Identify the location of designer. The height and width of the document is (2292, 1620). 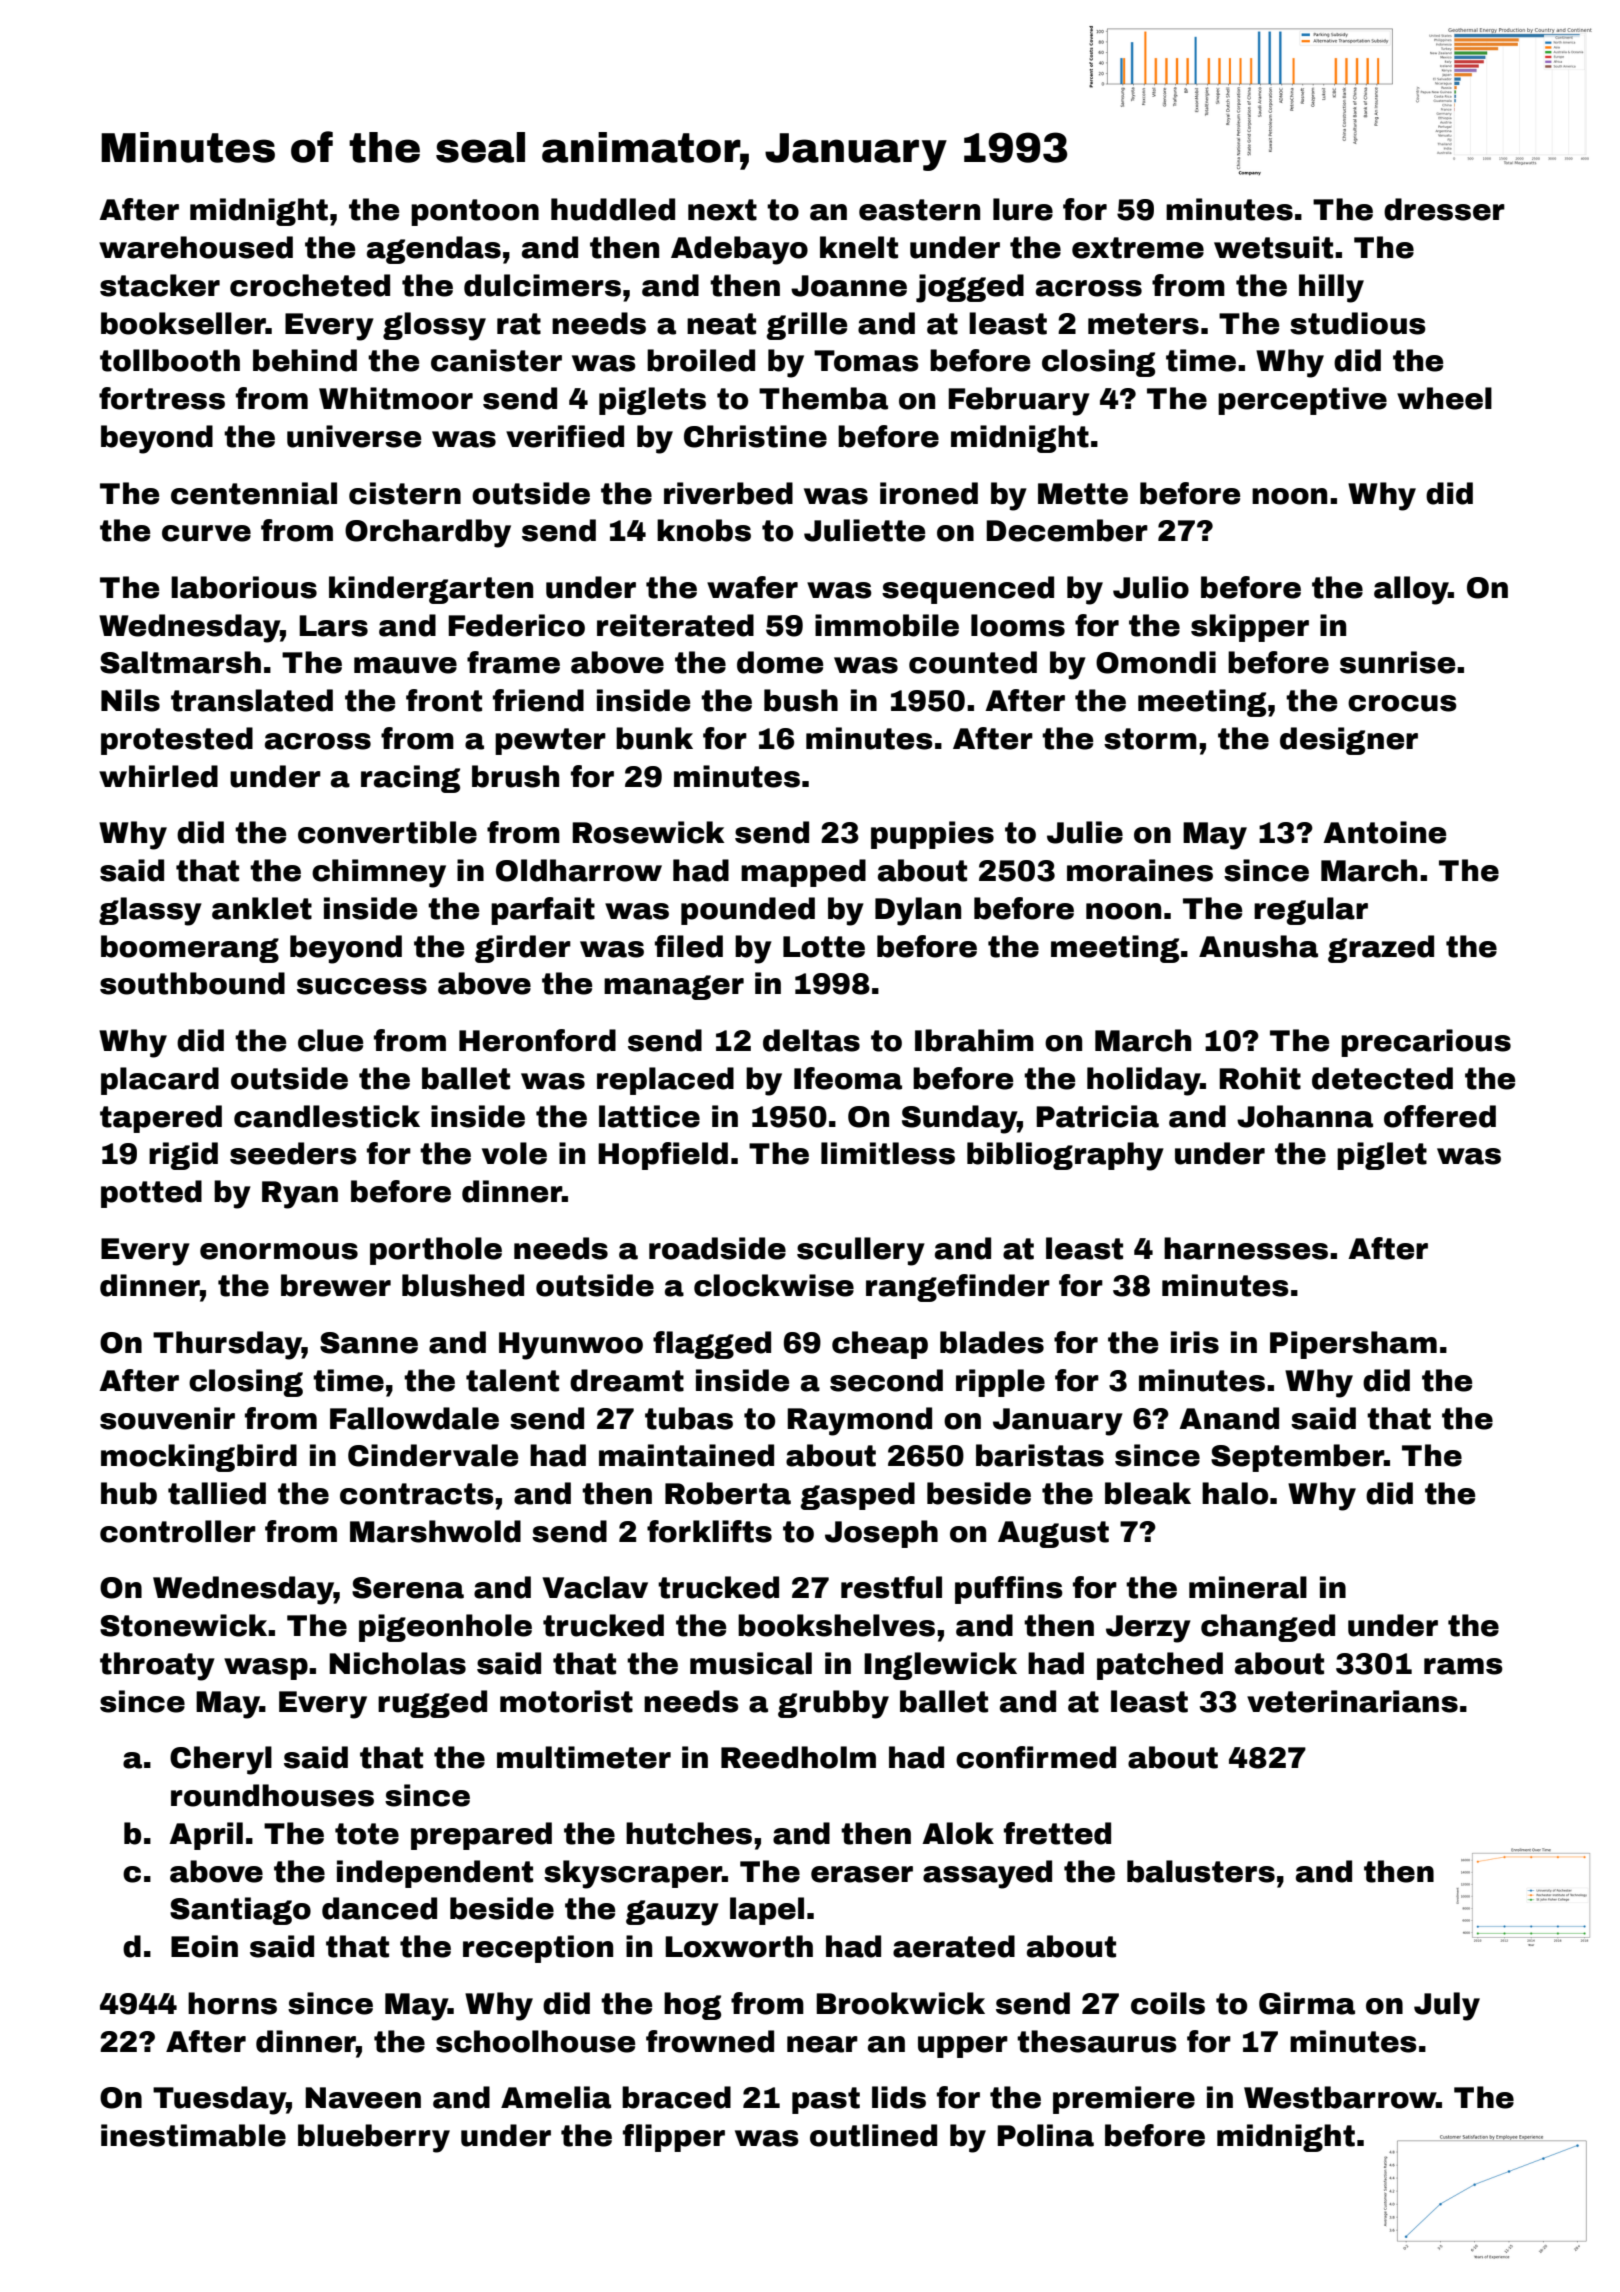
(1349, 741).
